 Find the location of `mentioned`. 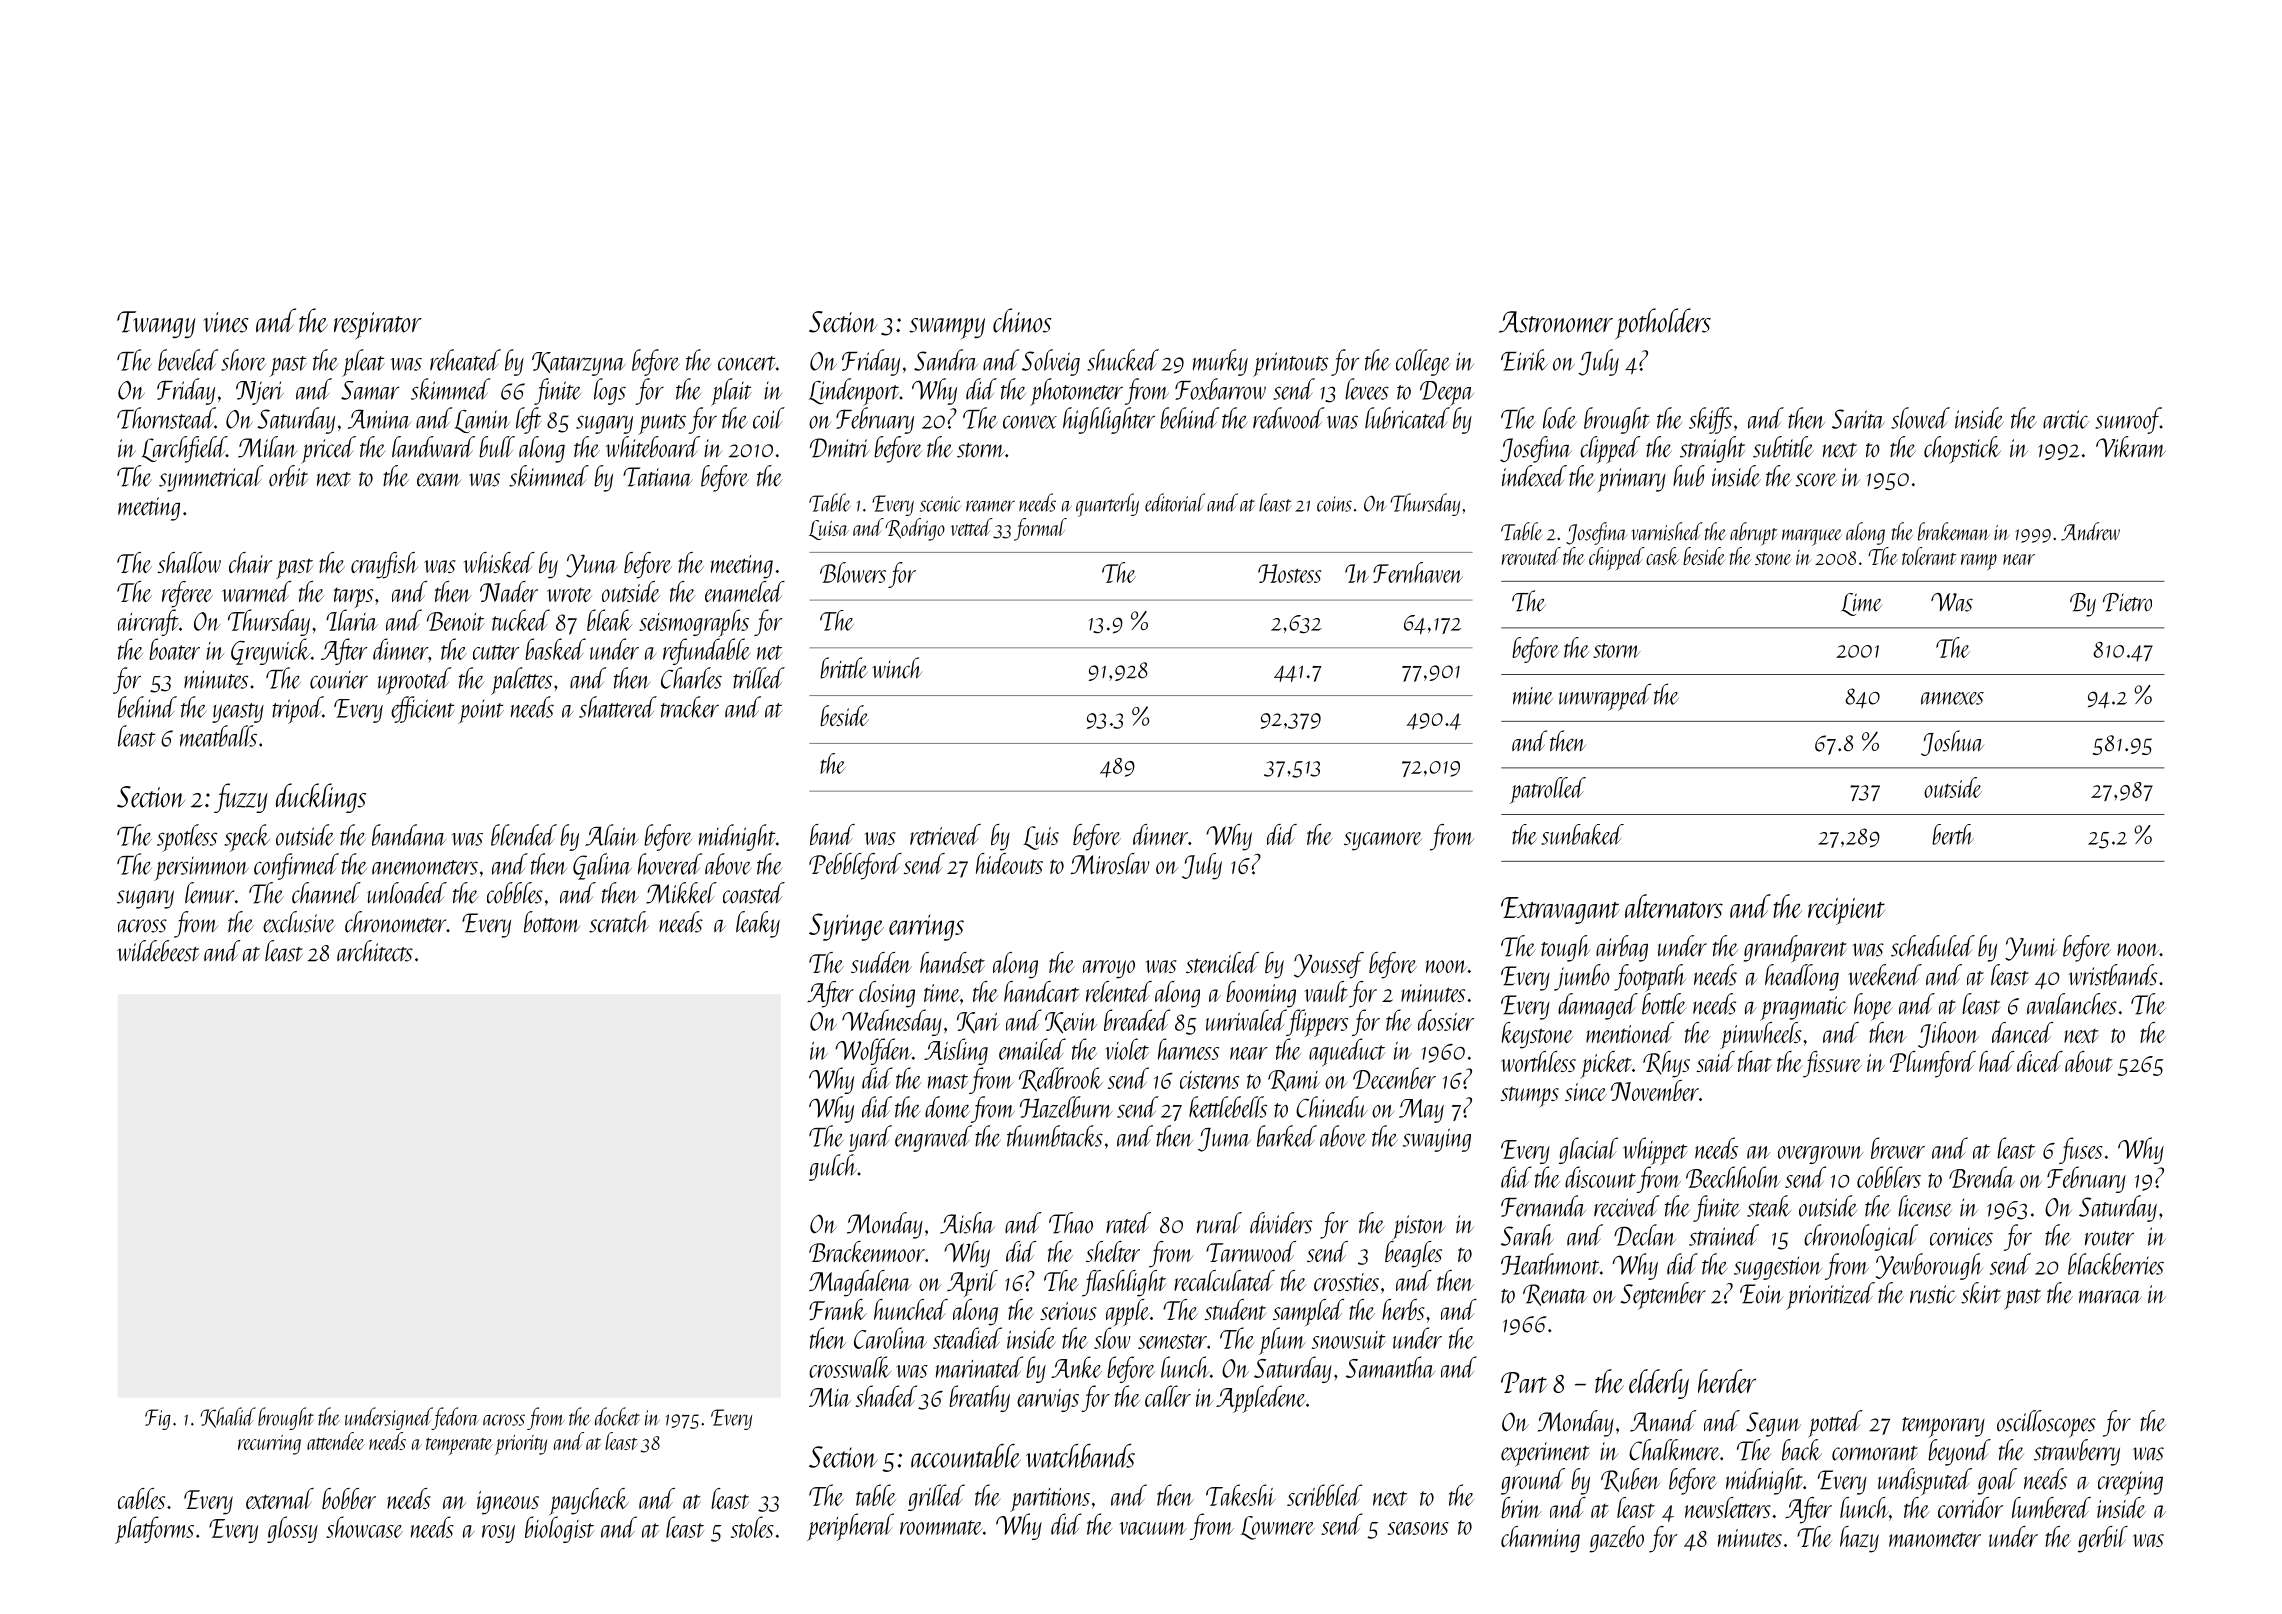

mentioned is located at coordinates (1630, 1032).
